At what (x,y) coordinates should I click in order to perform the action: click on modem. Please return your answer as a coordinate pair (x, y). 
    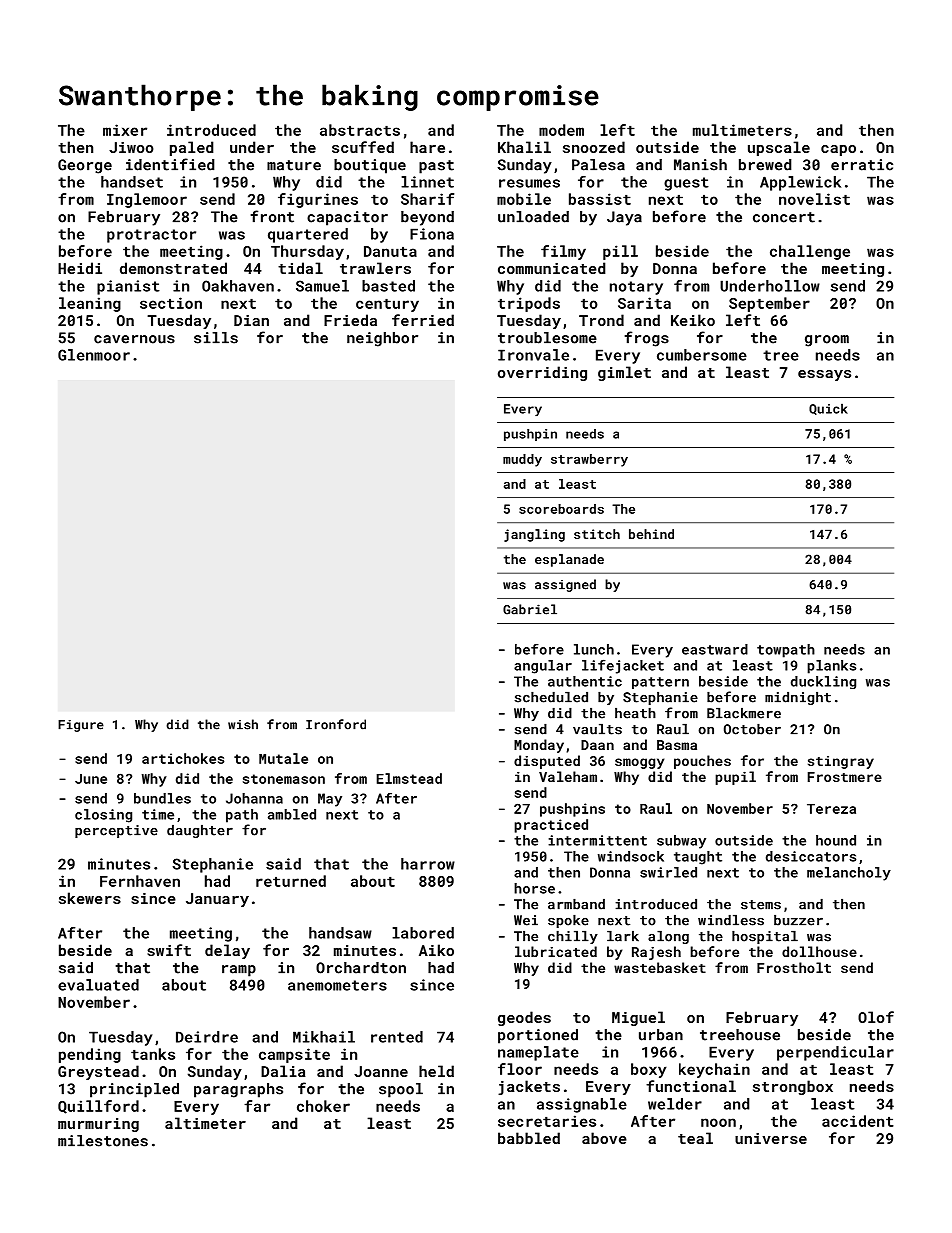
    Looking at the image, I should click on (561, 130).
